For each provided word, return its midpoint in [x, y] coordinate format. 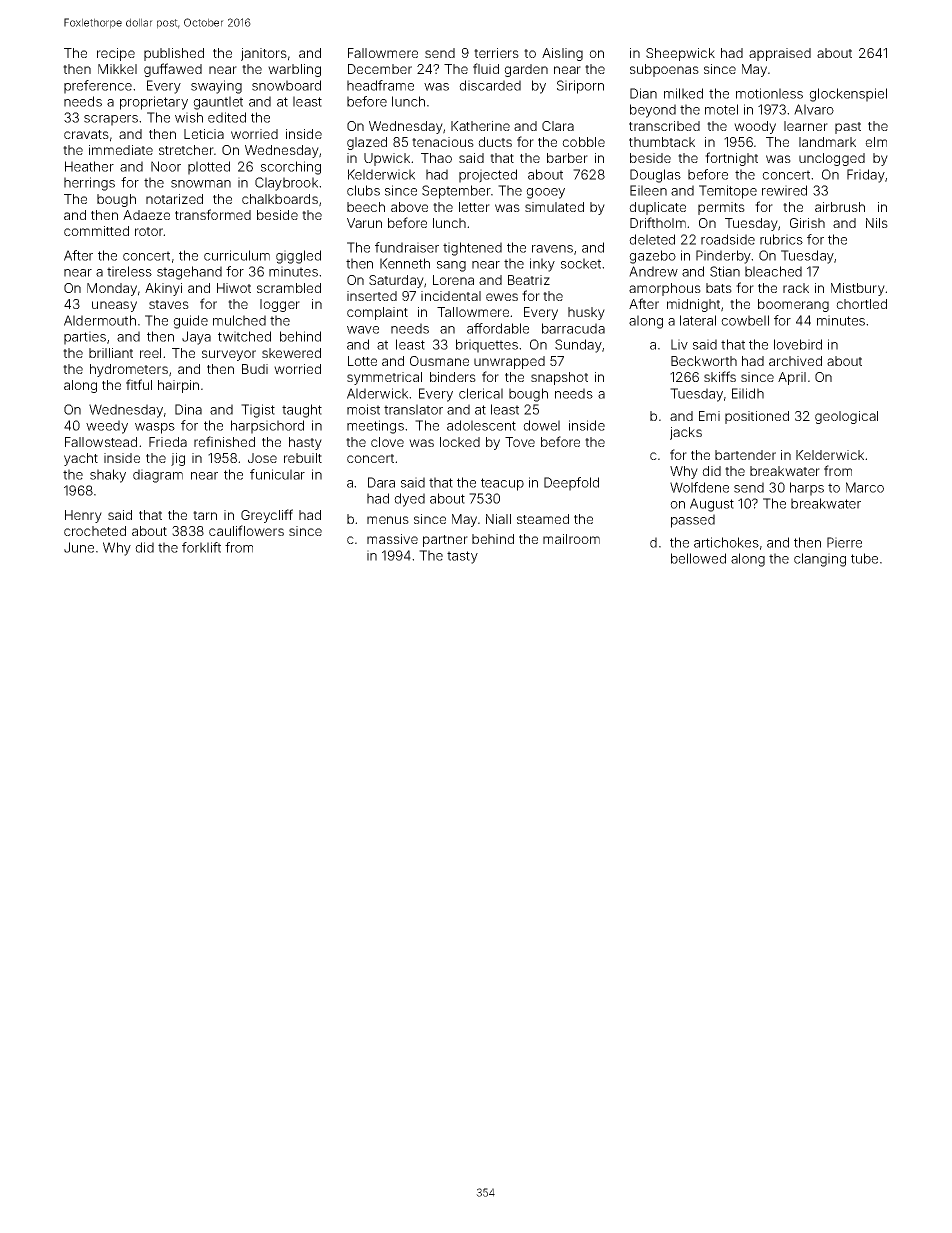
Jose [262, 458]
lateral [698, 320]
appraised [780, 54]
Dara [381, 482]
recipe [116, 54]
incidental [451, 296]
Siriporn [580, 87]
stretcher [186, 150]
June [79, 547]
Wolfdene [699, 487]
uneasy [114, 306]
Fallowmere [383, 53]
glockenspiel [848, 95]
